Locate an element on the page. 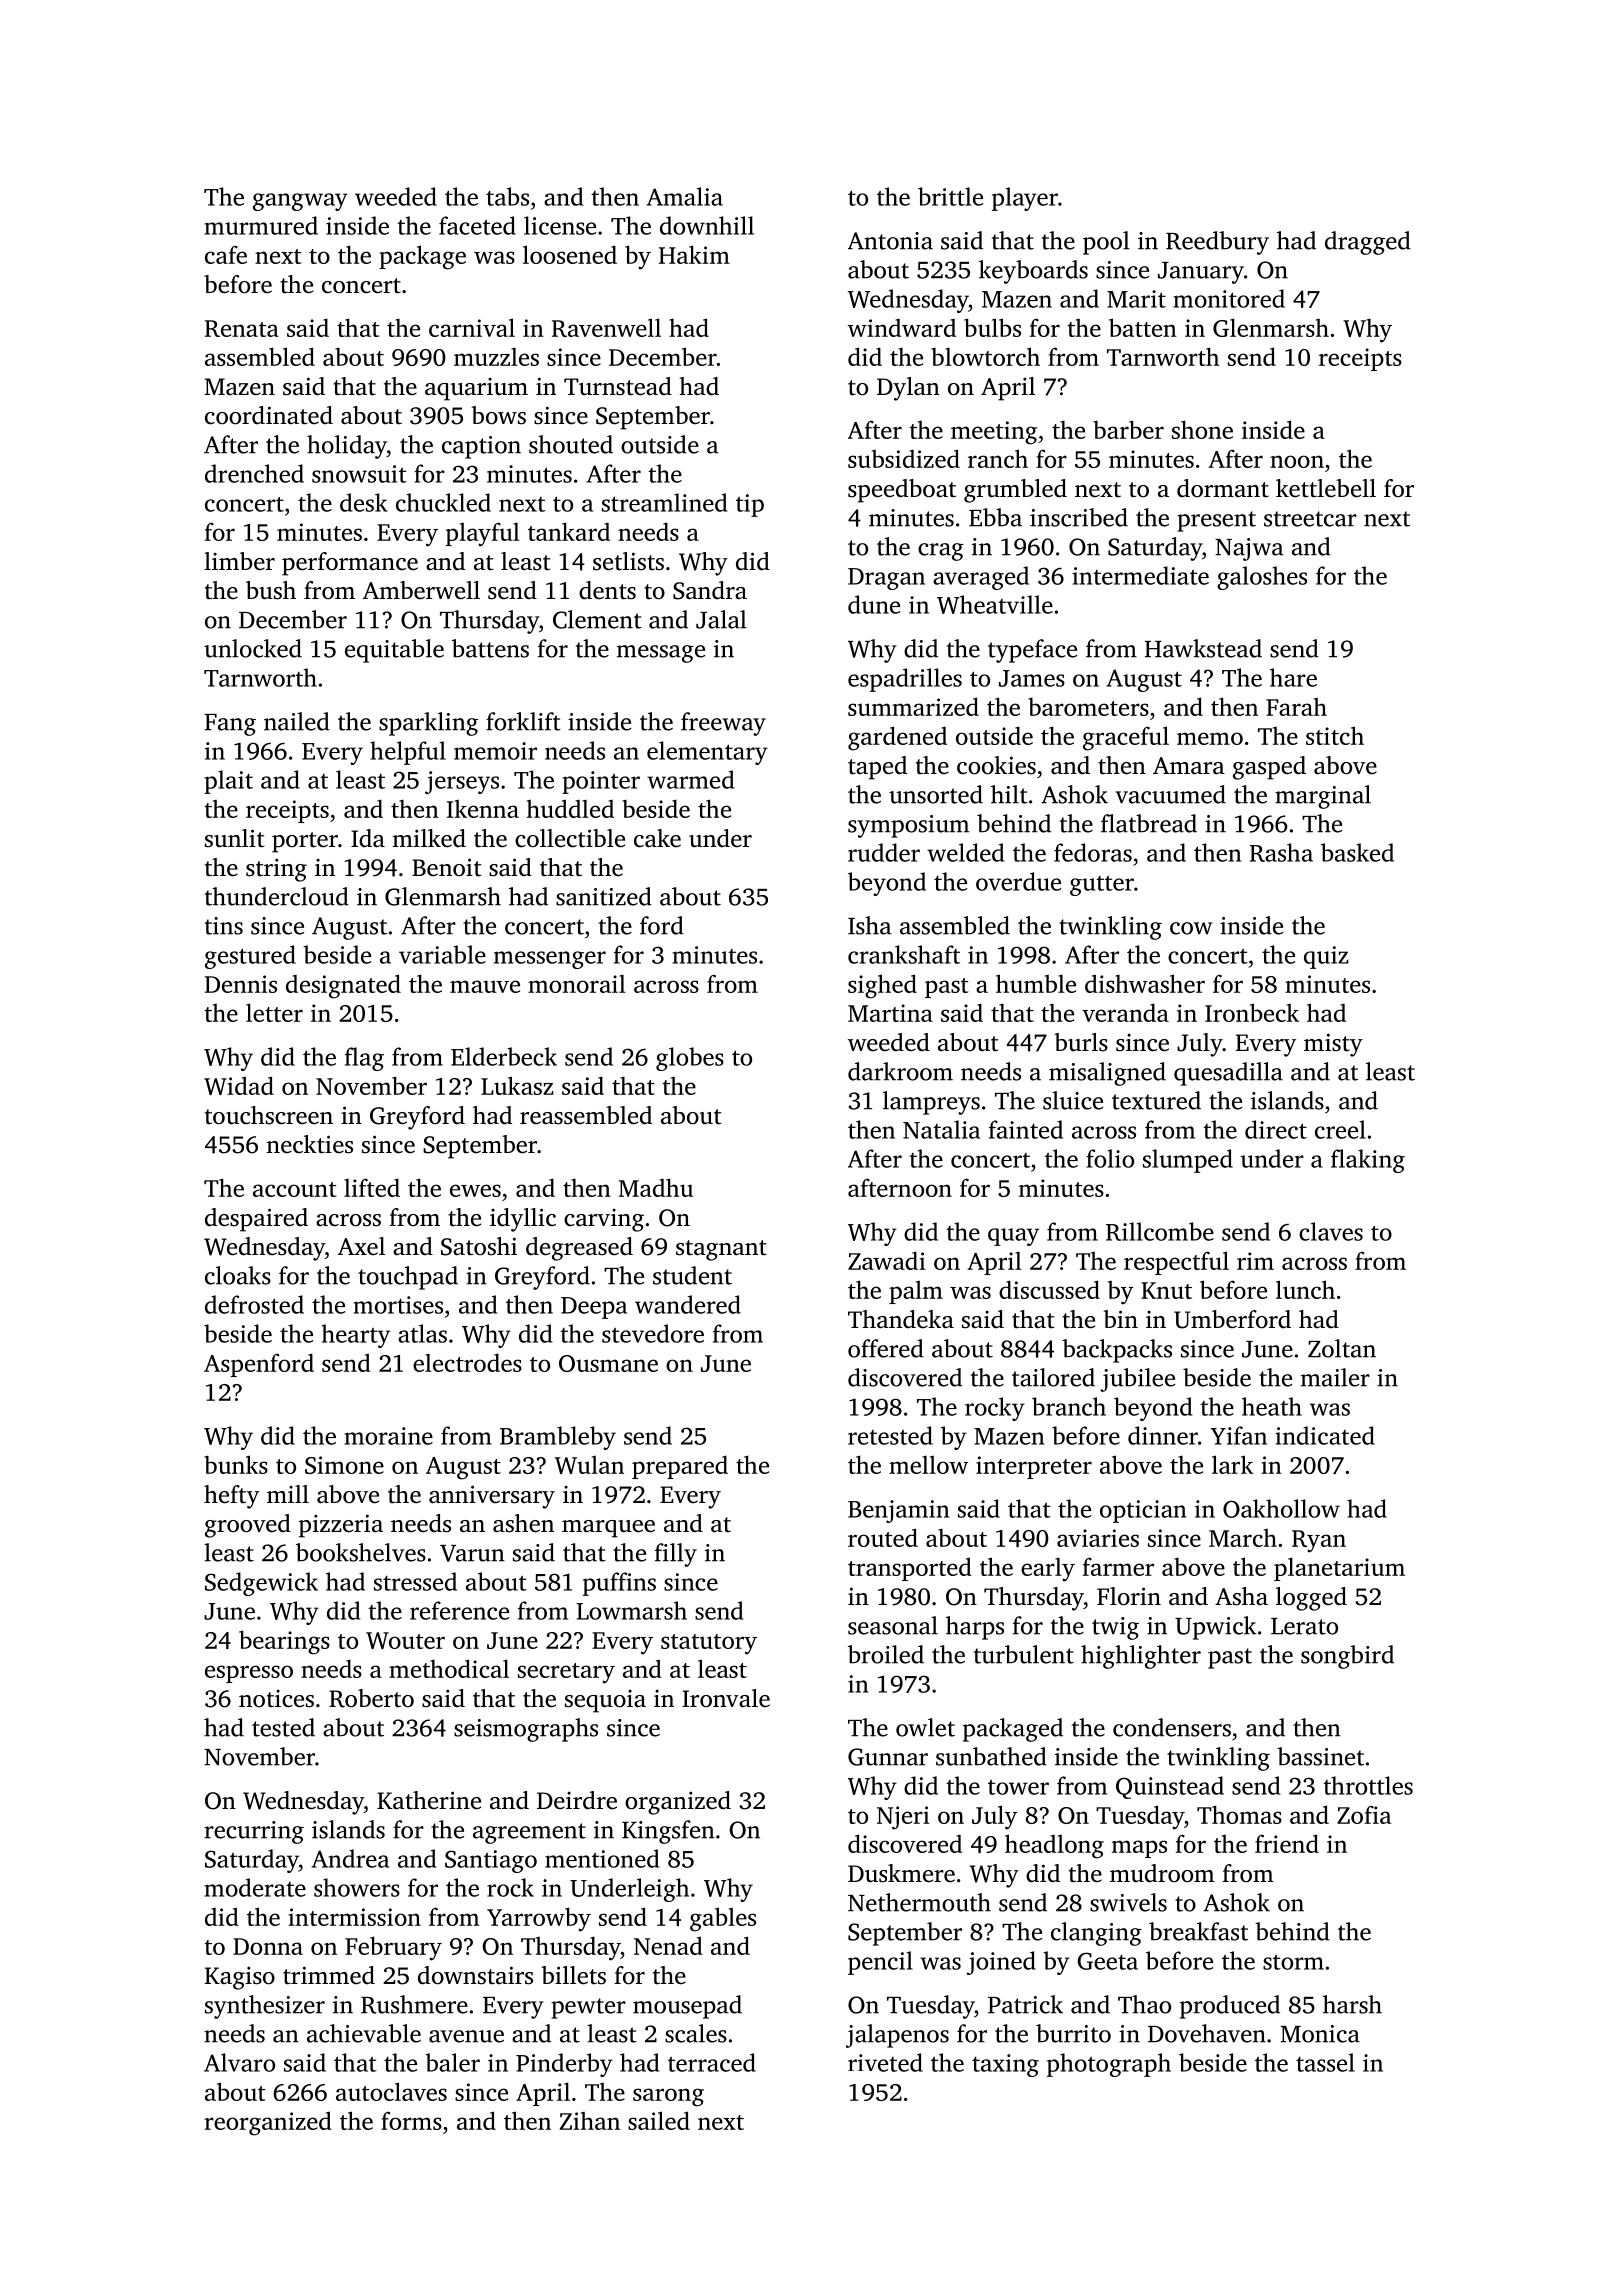  gables is located at coordinates (723, 1919).
